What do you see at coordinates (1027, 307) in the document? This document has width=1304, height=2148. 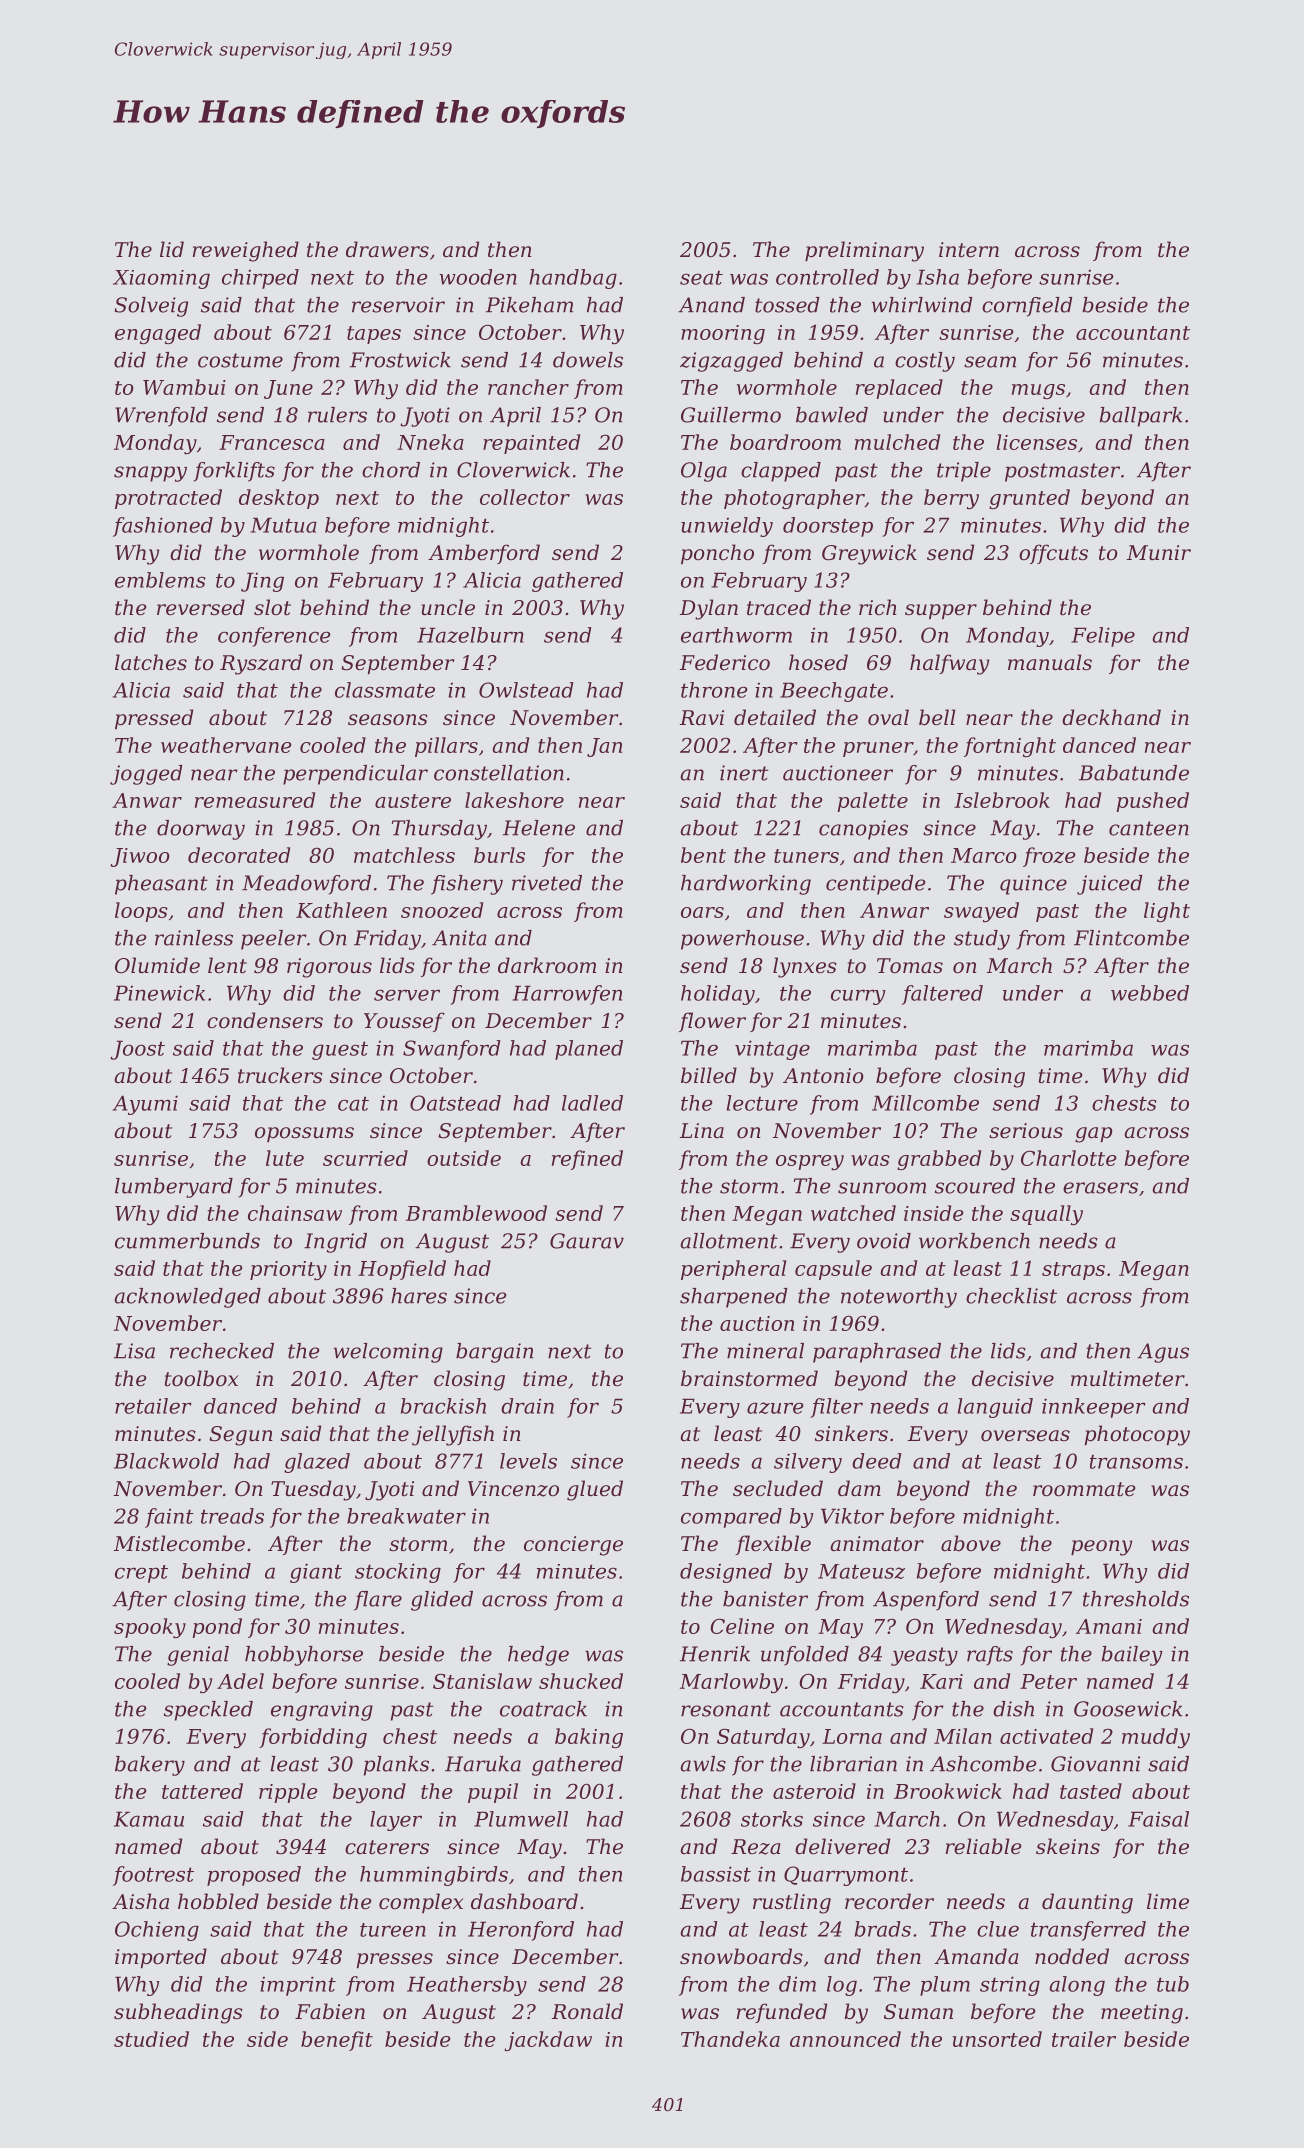 I see `cornfield` at bounding box center [1027, 307].
